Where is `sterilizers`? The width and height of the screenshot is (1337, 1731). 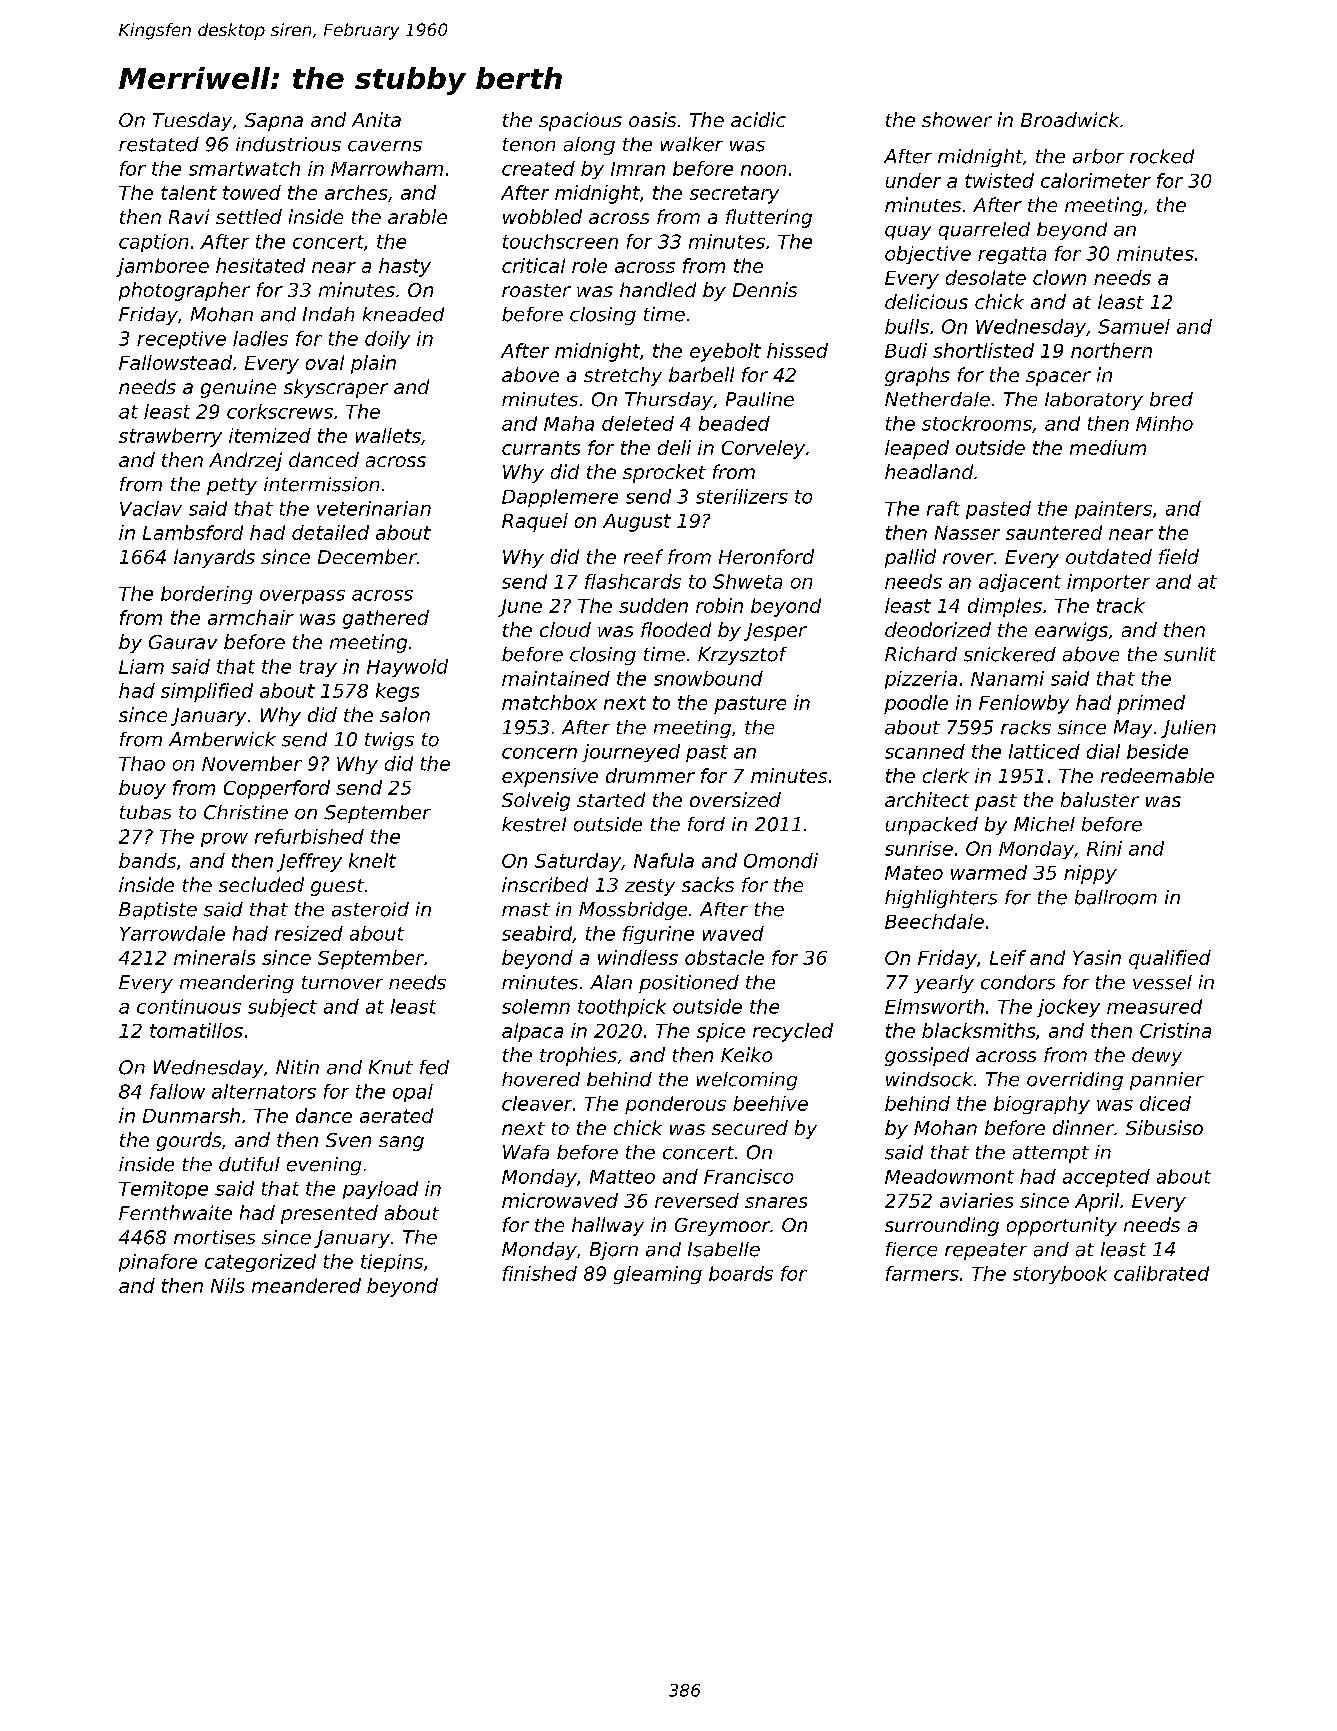 sterilizers is located at coordinates (742, 496).
